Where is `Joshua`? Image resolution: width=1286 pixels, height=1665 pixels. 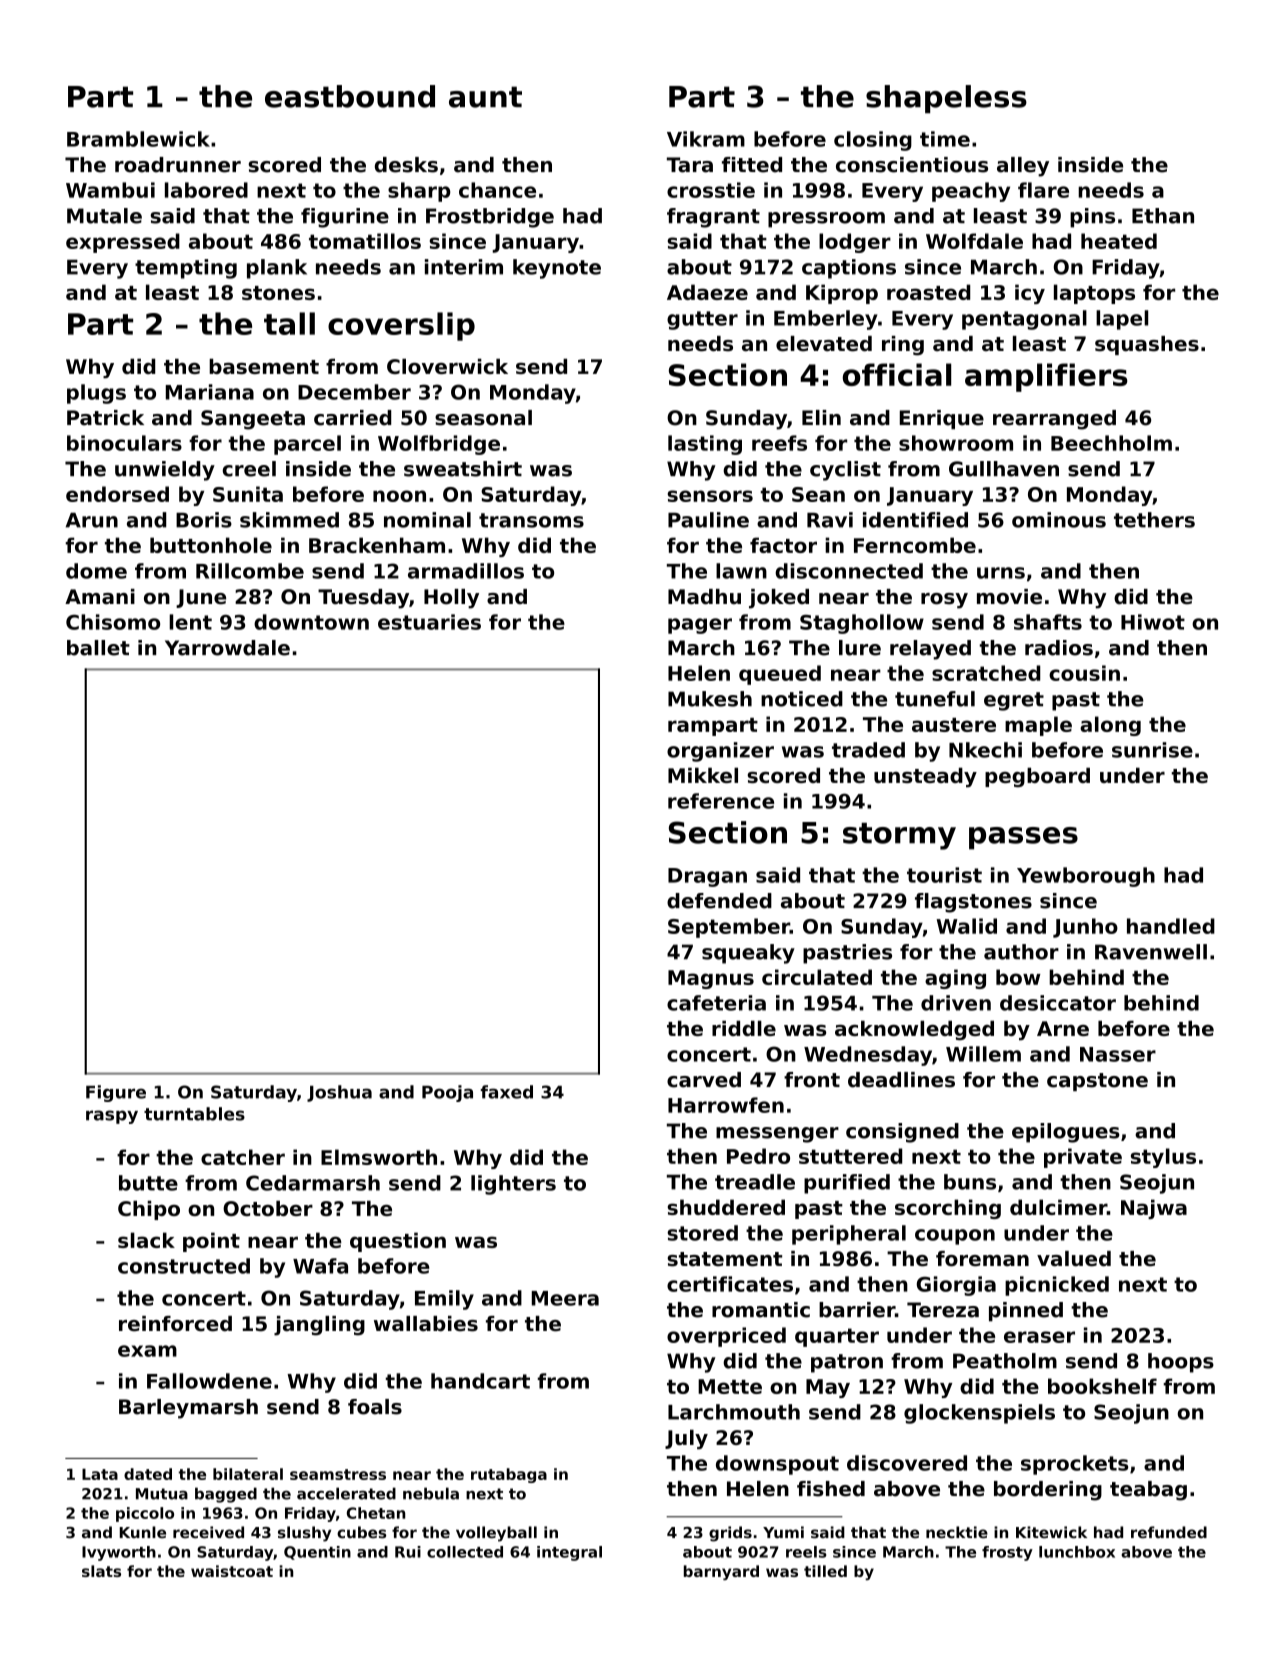 Joshua is located at coordinates (339, 1093).
